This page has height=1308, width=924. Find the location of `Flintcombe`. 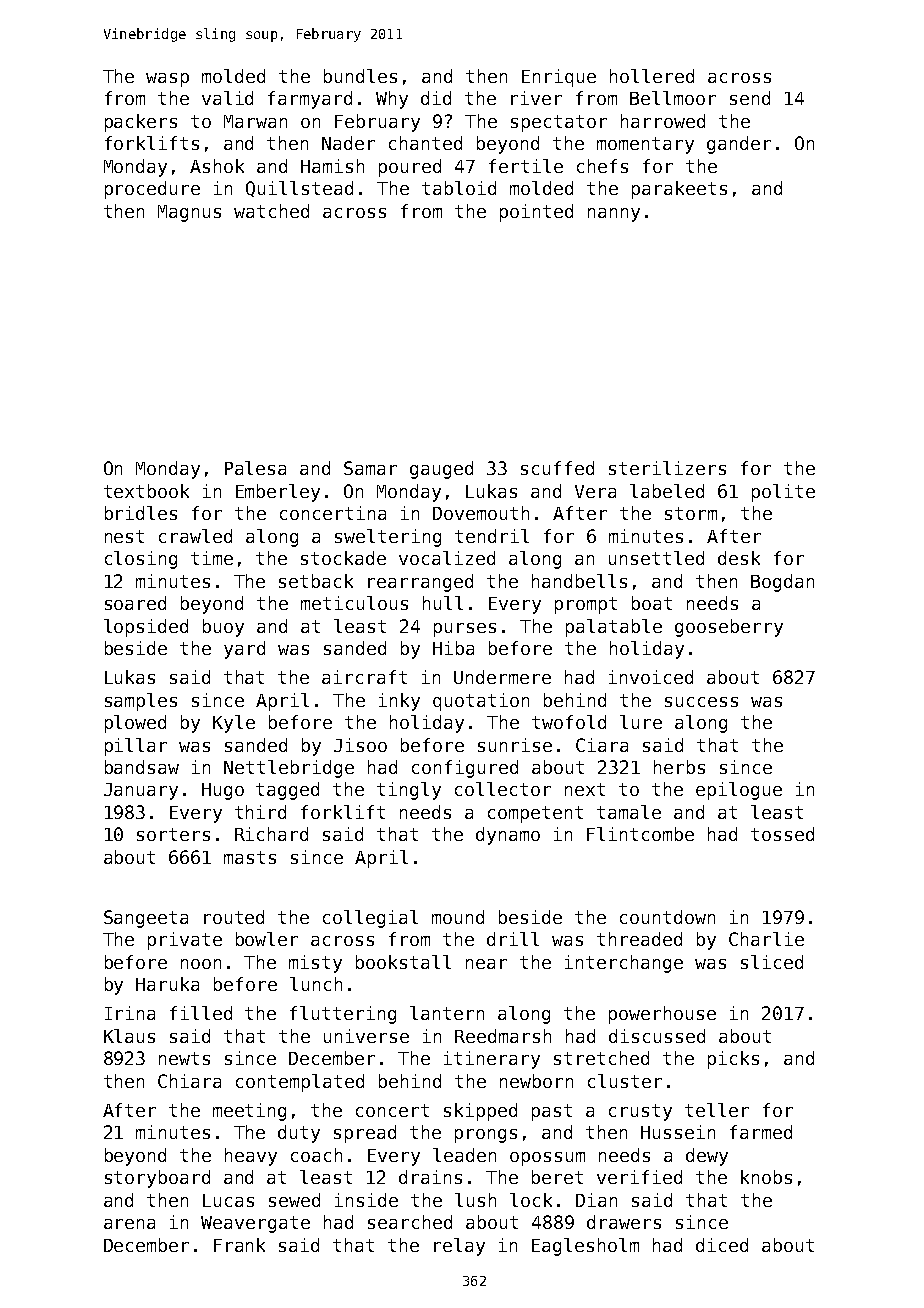

Flintcombe is located at coordinates (640, 834).
